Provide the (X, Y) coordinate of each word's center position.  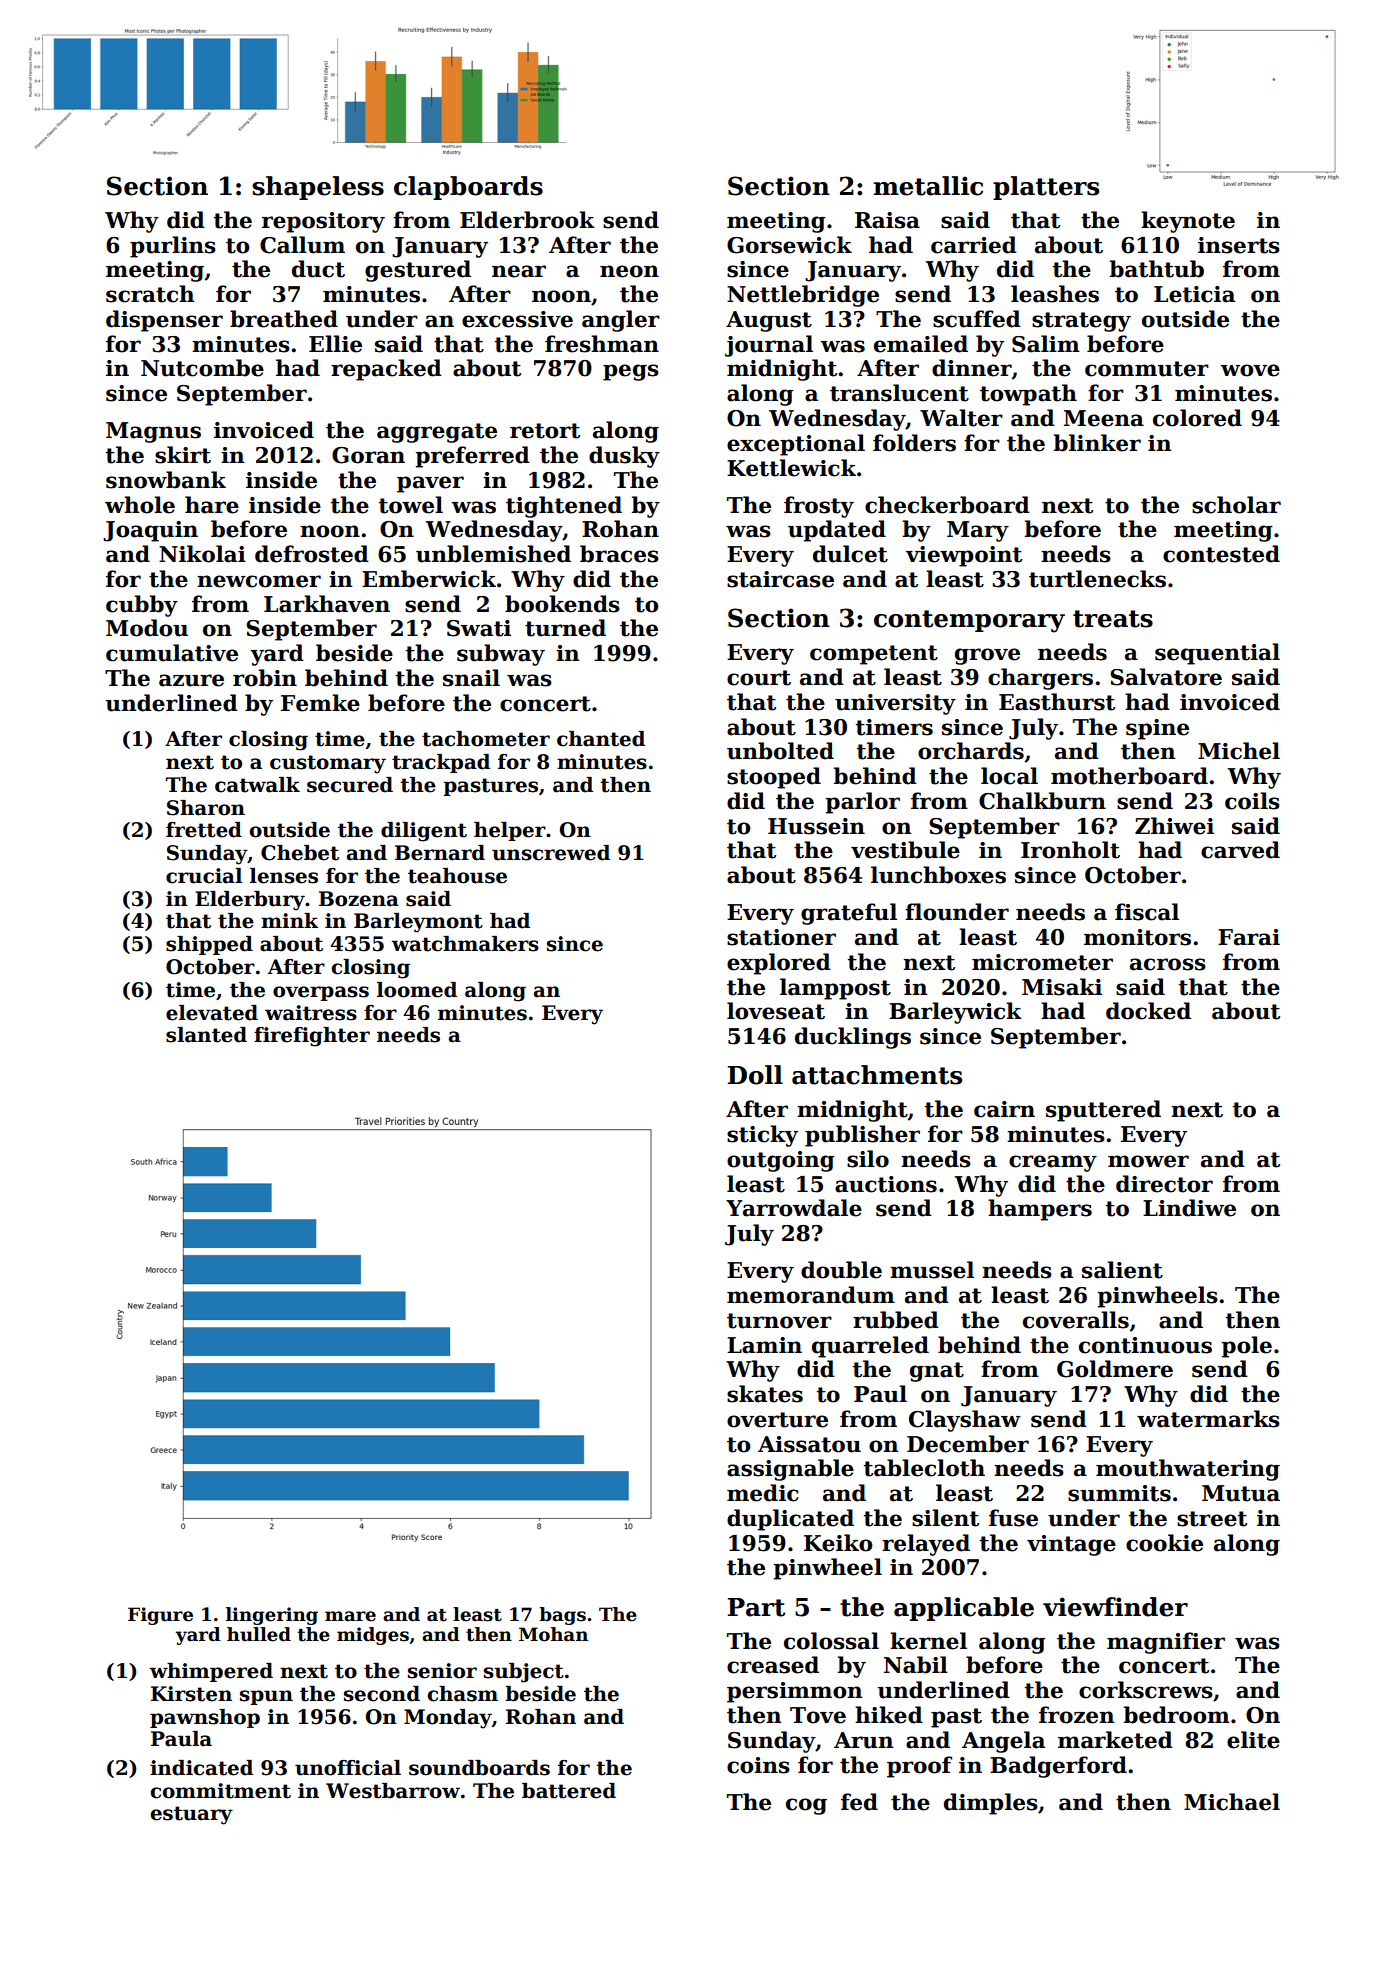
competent (874, 655)
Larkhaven (327, 604)
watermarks (1208, 1419)
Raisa (887, 220)
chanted (601, 739)
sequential (1217, 654)
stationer (781, 937)
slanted (206, 1035)
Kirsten (191, 1694)
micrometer (1042, 962)
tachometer (486, 739)
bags (562, 1616)
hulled (259, 1634)
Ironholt (1070, 850)
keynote (1188, 222)
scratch (150, 294)
